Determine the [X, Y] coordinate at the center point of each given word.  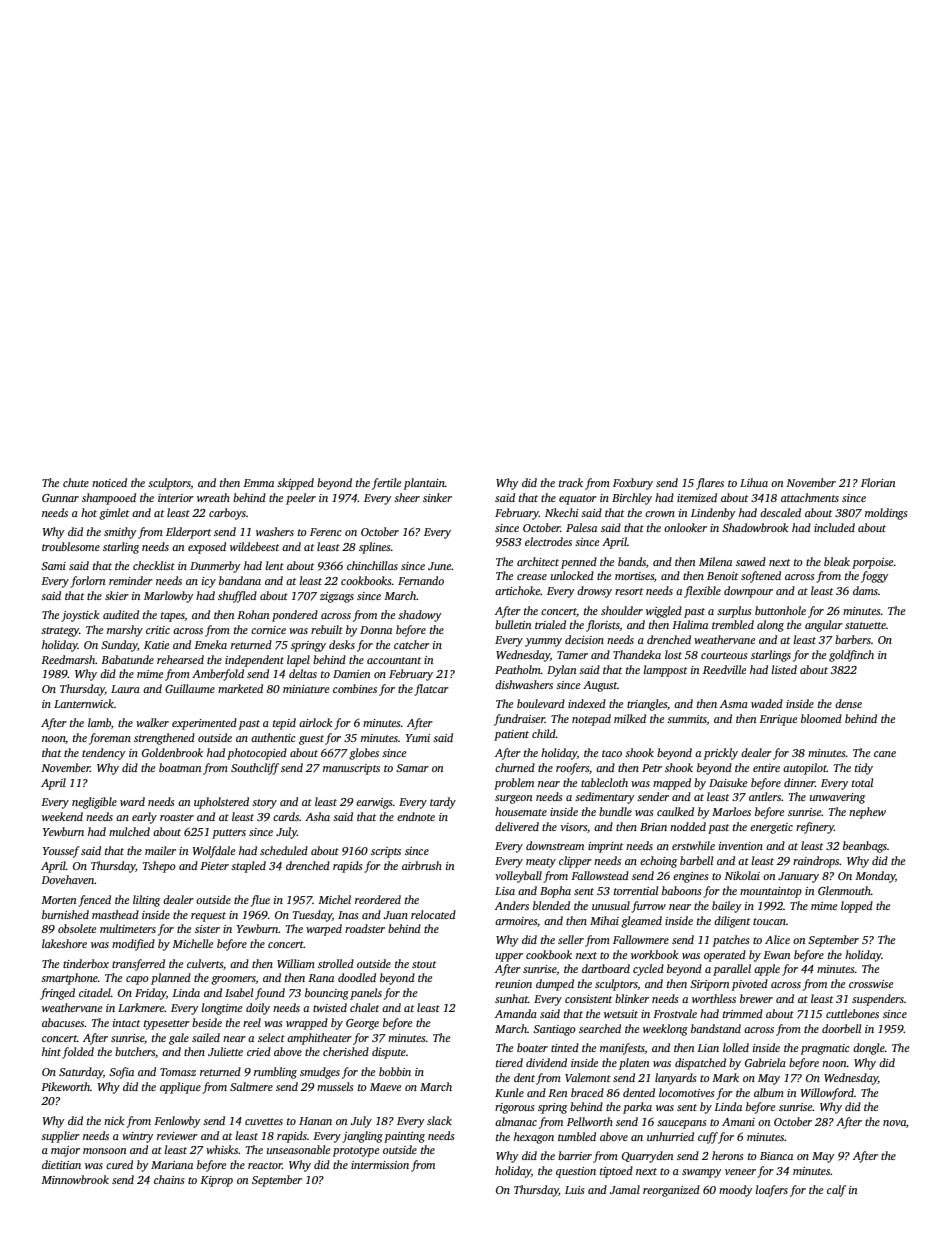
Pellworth [590, 1121]
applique [180, 1088]
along [770, 626]
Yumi [418, 738]
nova [894, 1123]
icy [209, 582]
